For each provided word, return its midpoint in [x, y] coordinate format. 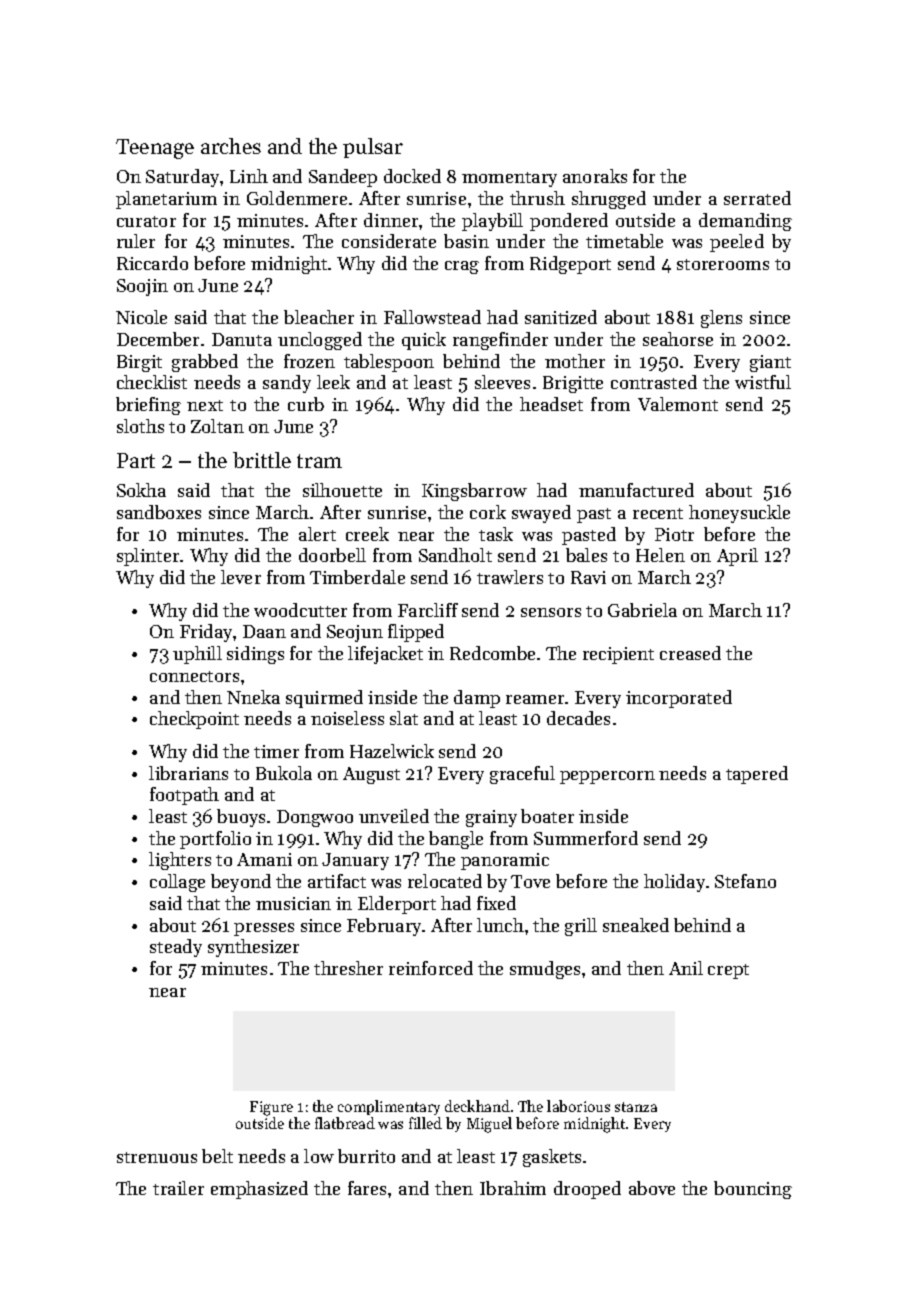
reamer [535, 699]
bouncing [753, 1190]
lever [241, 577]
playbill [492, 222]
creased [690, 653]
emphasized [259, 1190]
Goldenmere [297, 198]
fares [367, 1188]
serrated [757, 198]
